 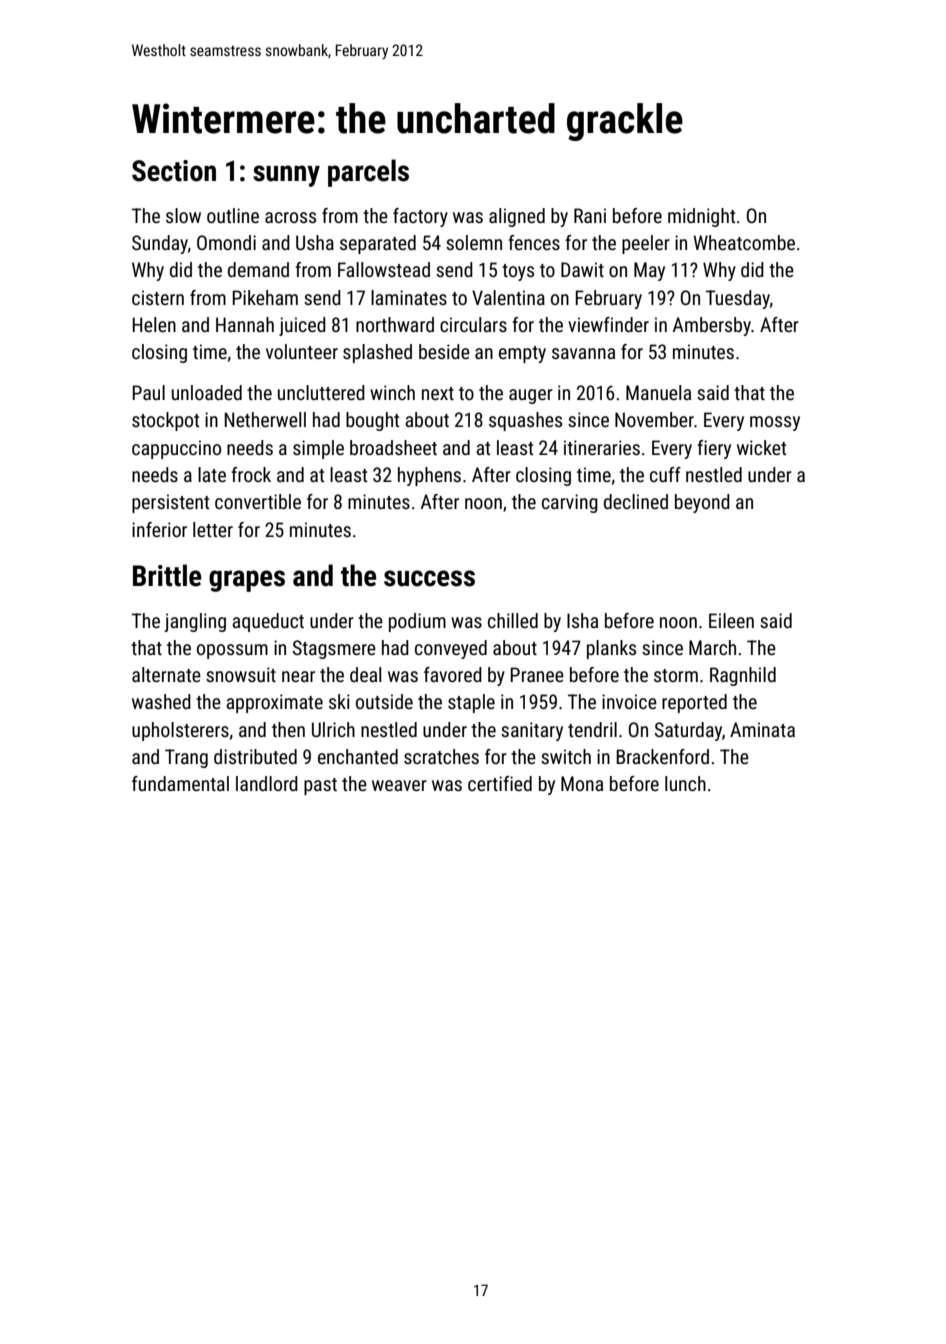 I want to click on washed, so click(x=161, y=701).
